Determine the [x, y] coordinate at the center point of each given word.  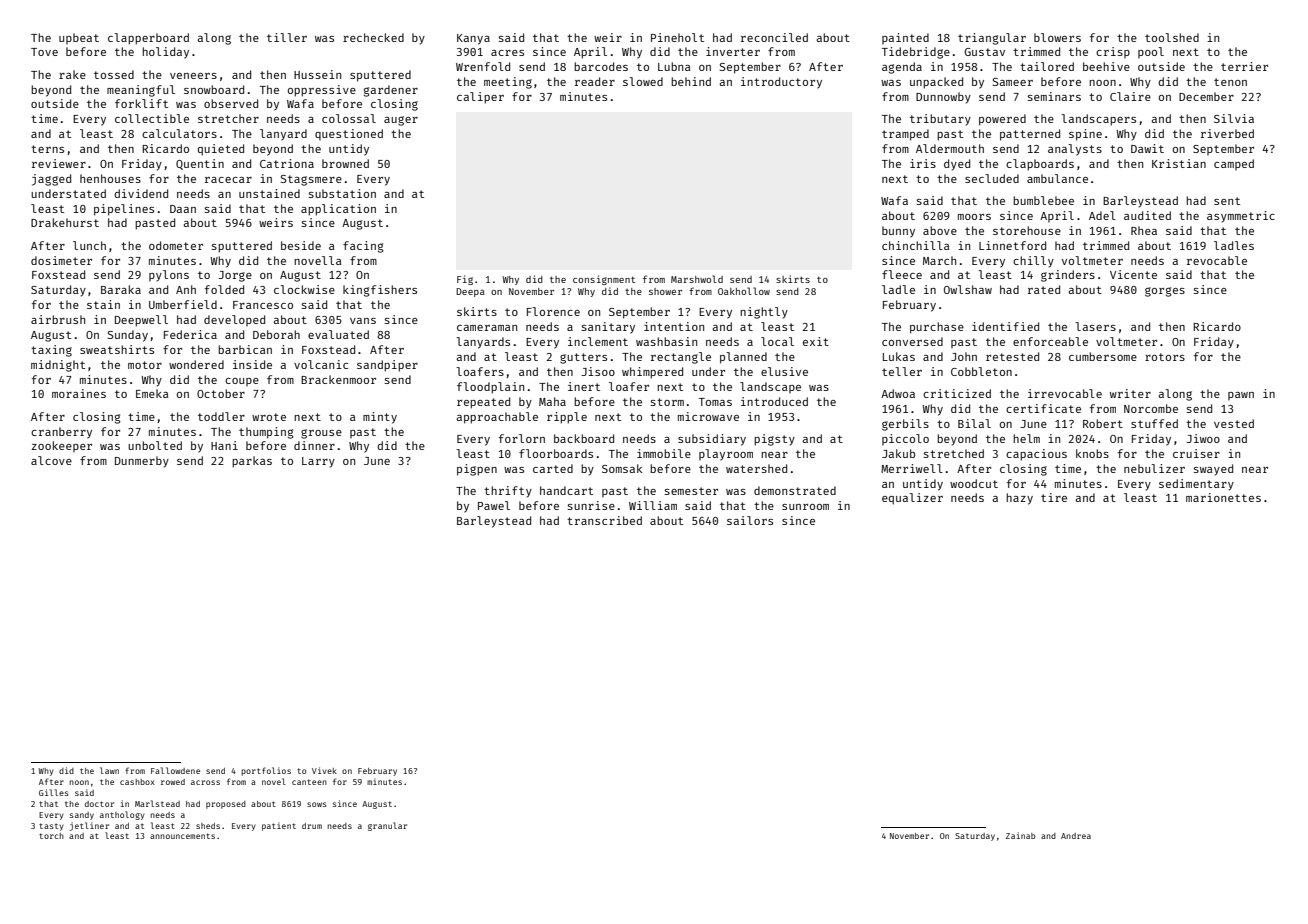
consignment [604, 280]
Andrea [1076, 836]
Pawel [494, 505]
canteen [309, 782]
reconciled [774, 37]
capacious [1036, 455]
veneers [193, 76]
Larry [318, 462]
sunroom [805, 507]
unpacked [936, 83]
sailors [750, 520]
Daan [183, 209]
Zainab [1020, 835]
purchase [937, 328]
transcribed [604, 520]
